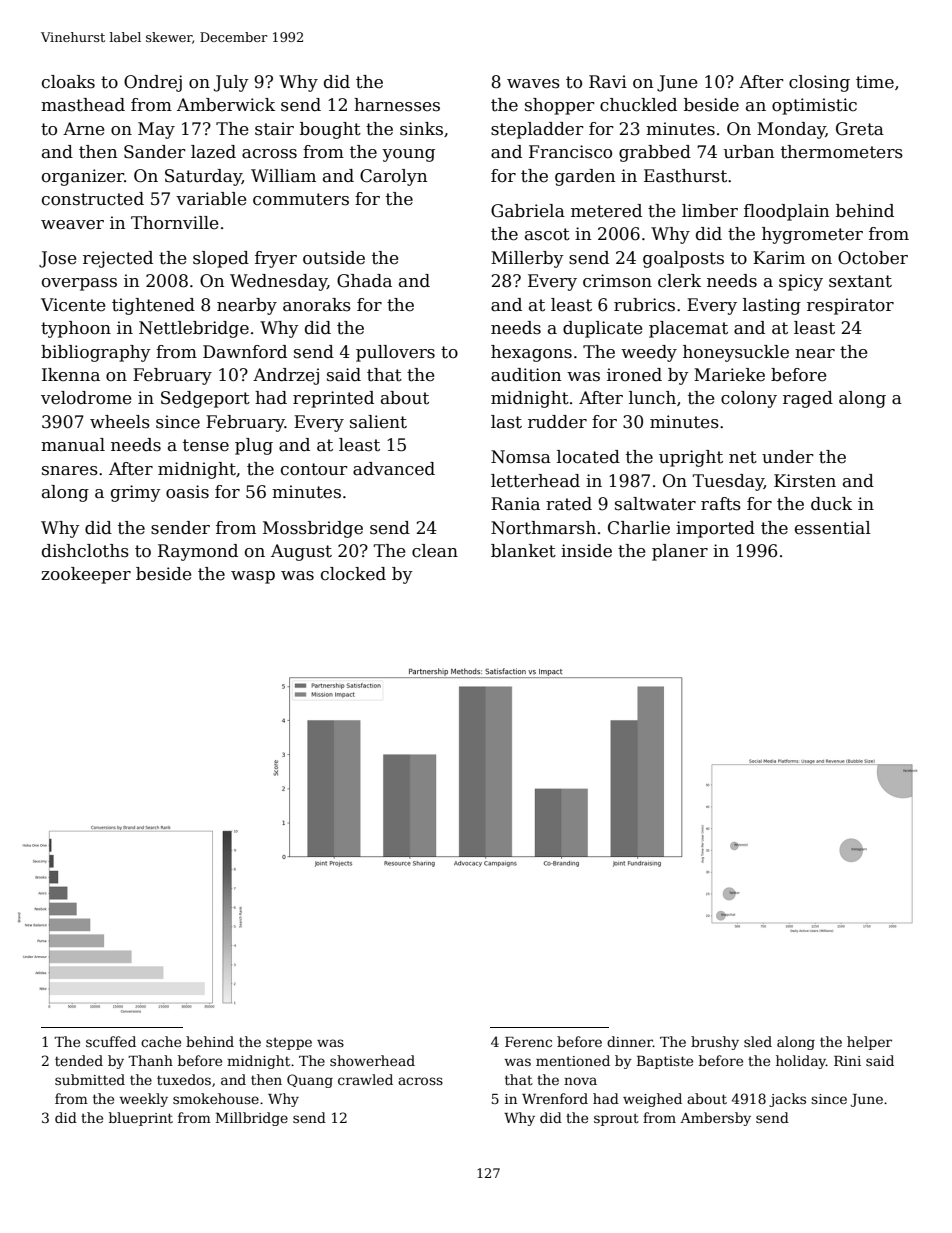  What do you see at coordinates (184, 1079) in the screenshot?
I see `tuxedos` at bounding box center [184, 1079].
